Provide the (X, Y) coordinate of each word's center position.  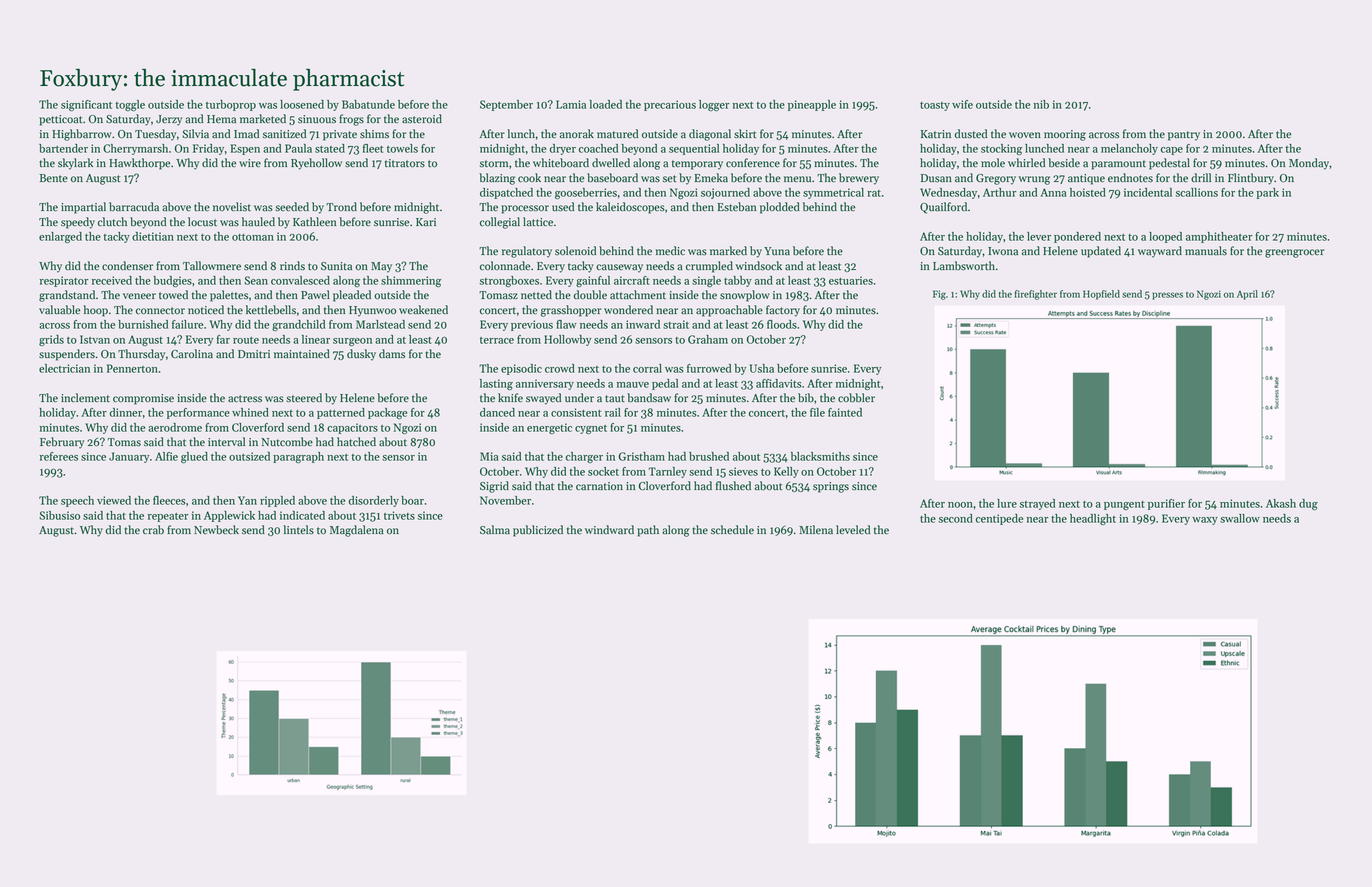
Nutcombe (287, 442)
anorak (577, 134)
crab (153, 530)
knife (510, 398)
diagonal (710, 135)
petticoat (60, 120)
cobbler (856, 398)
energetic (549, 428)
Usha (762, 368)
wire (250, 163)
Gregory (996, 179)
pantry (1184, 136)
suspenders (67, 355)
